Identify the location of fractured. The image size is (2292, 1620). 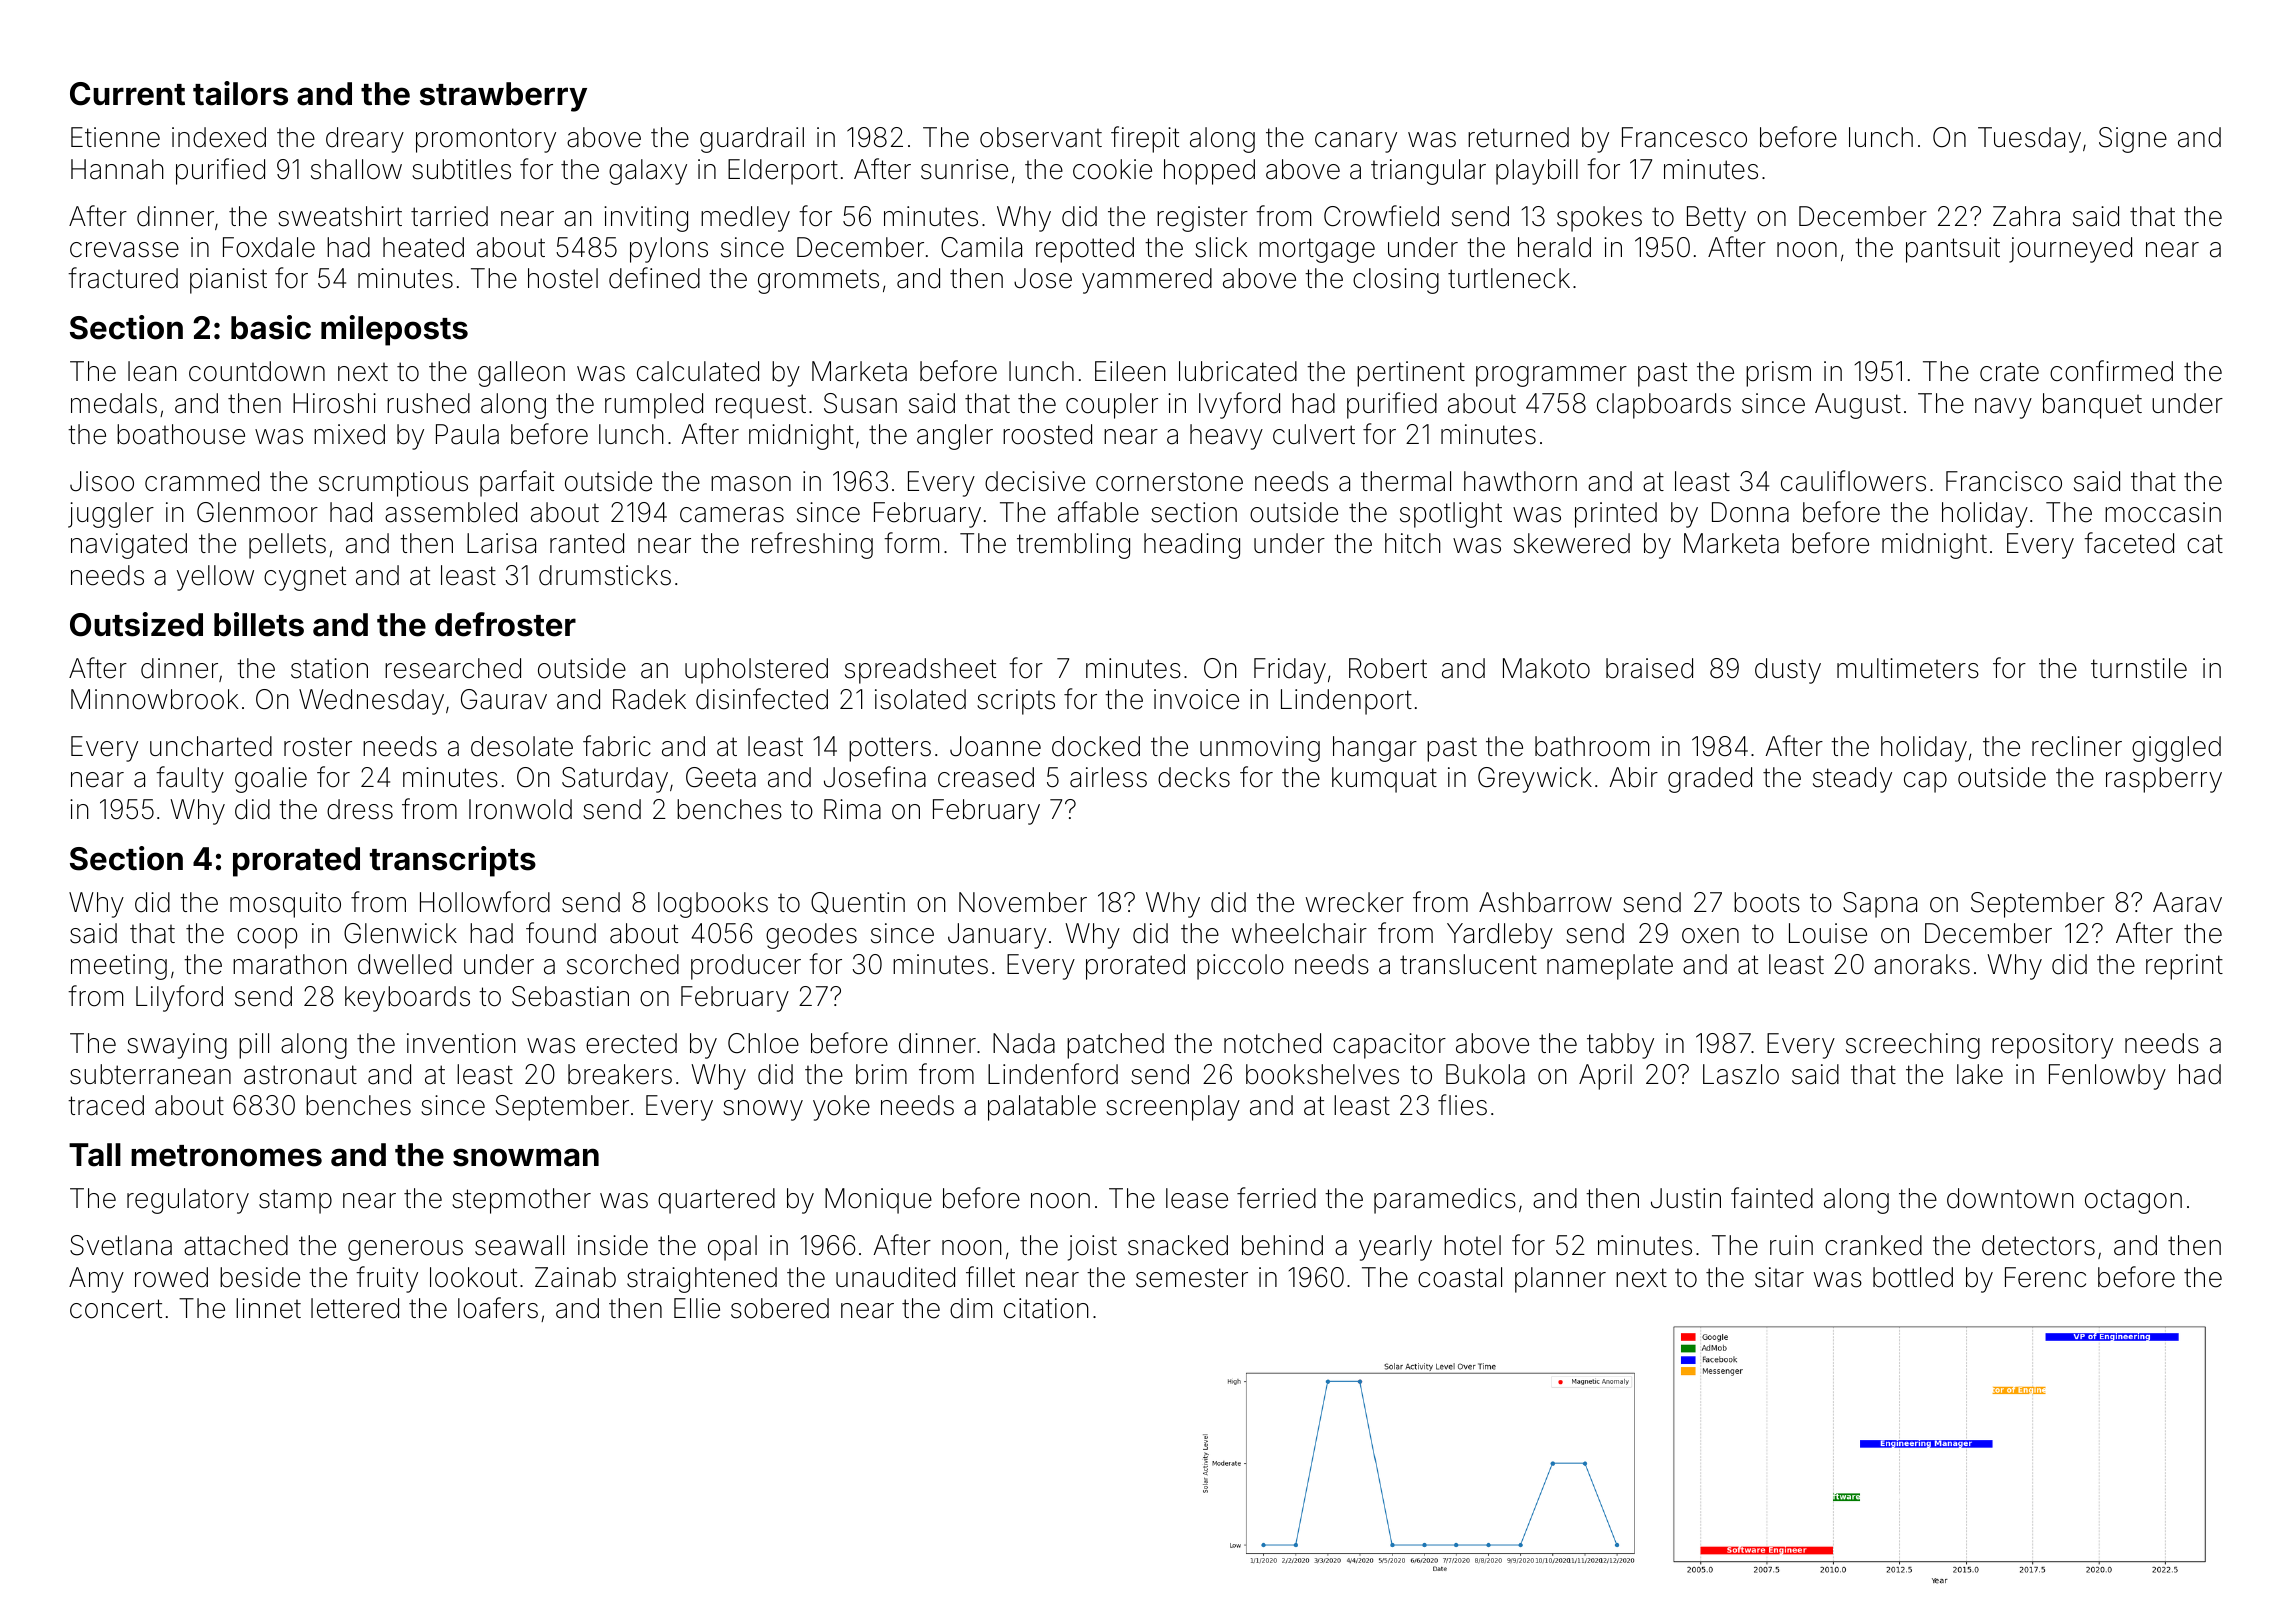
(123, 278).
